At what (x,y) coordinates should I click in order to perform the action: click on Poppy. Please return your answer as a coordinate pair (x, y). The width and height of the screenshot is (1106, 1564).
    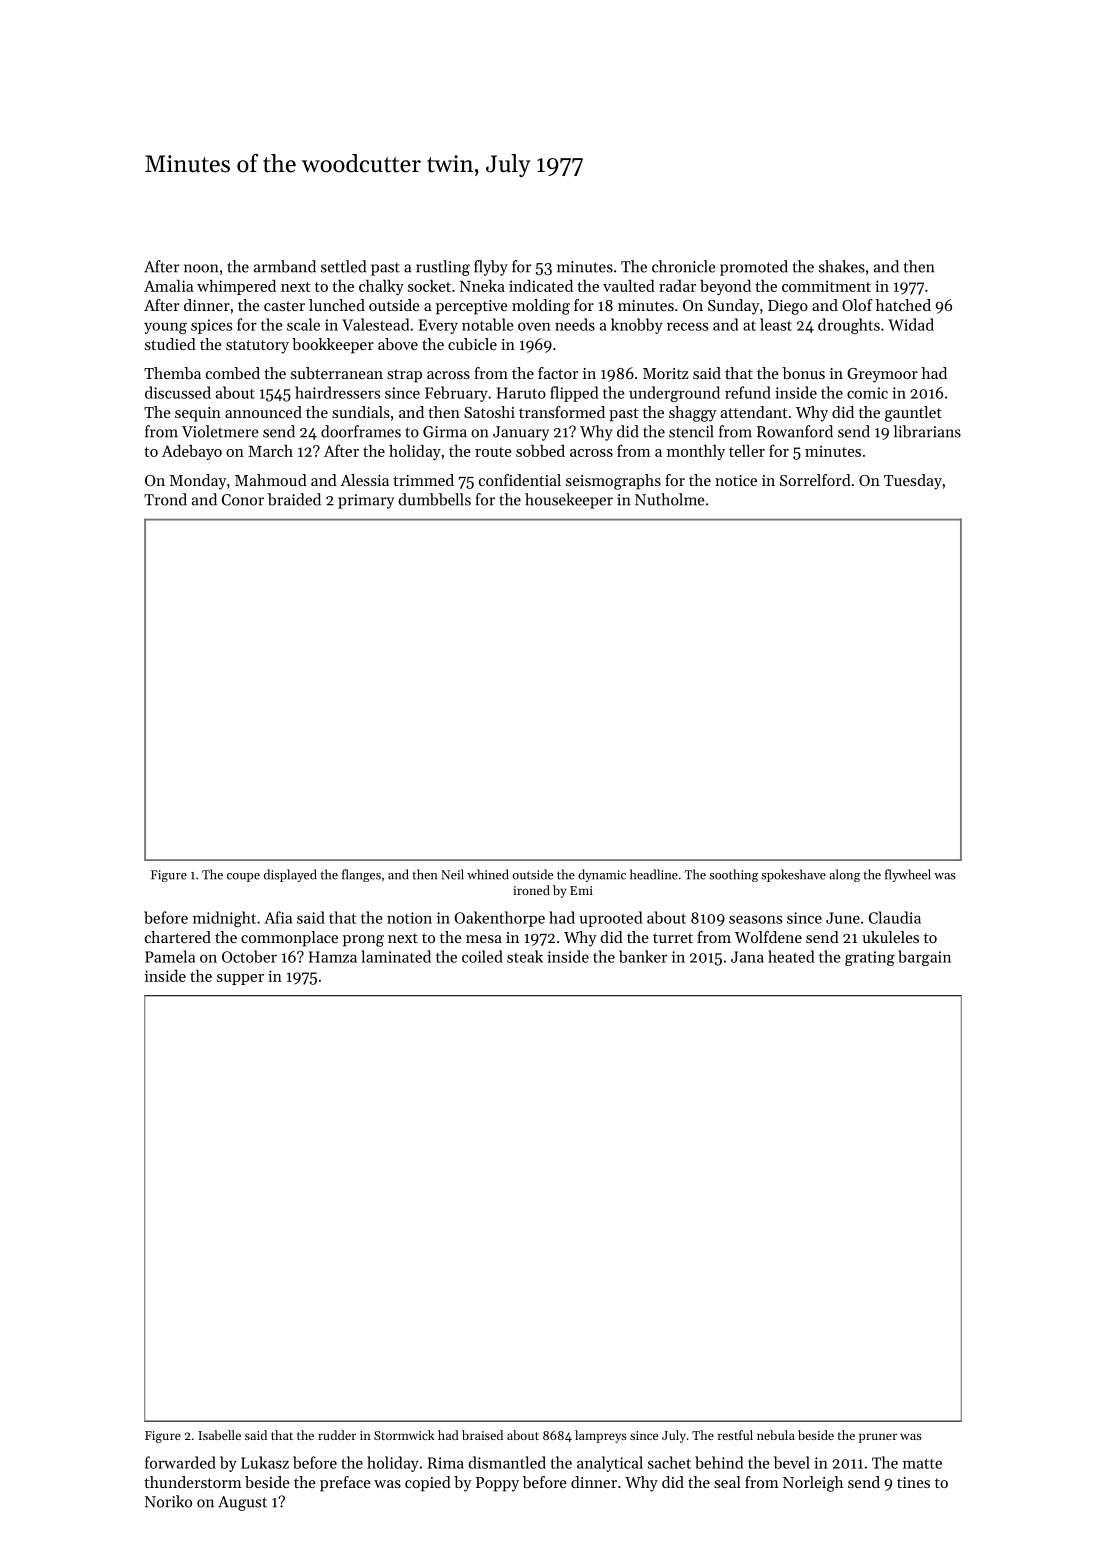
    Looking at the image, I should click on (497, 1484).
